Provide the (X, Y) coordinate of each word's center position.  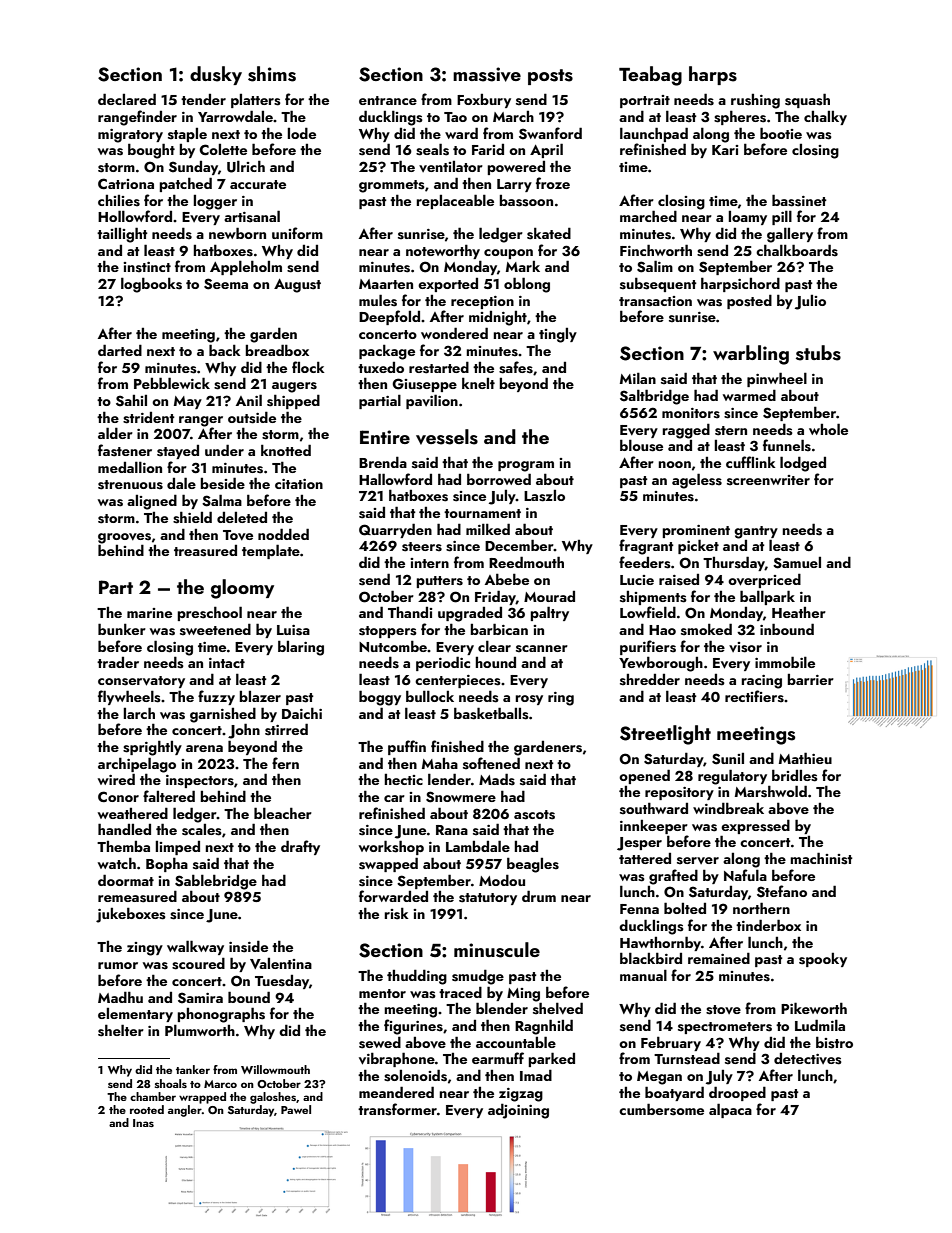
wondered (454, 333)
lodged (803, 464)
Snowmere (461, 797)
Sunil (728, 759)
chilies (119, 201)
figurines (413, 1027)
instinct (147, 267)
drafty (300, 847)
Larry (514, 185)
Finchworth (656, 250)
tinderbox (768, 925)
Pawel (296, 1109)
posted (749, 301)
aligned (152, 502)
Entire (385, 437)
